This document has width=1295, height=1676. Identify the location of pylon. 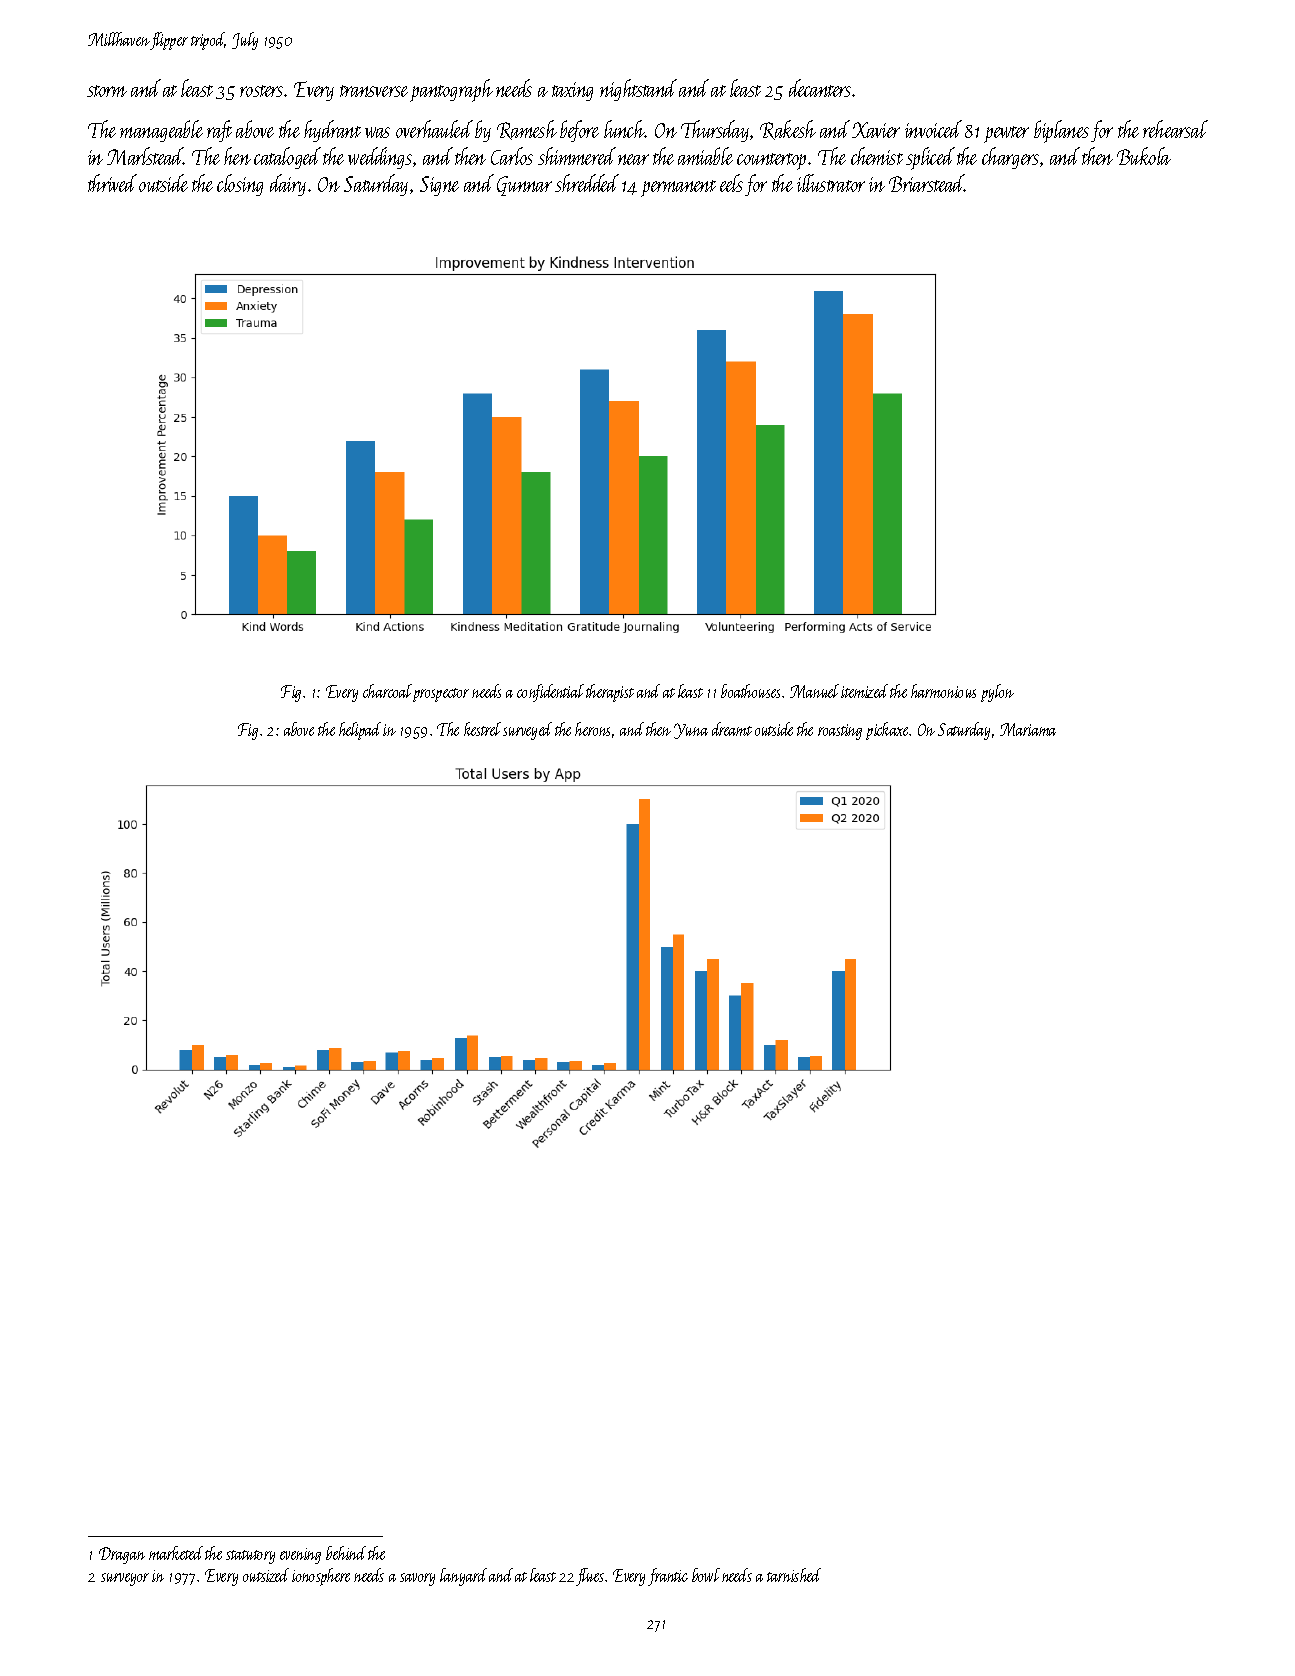
(997, 693).
